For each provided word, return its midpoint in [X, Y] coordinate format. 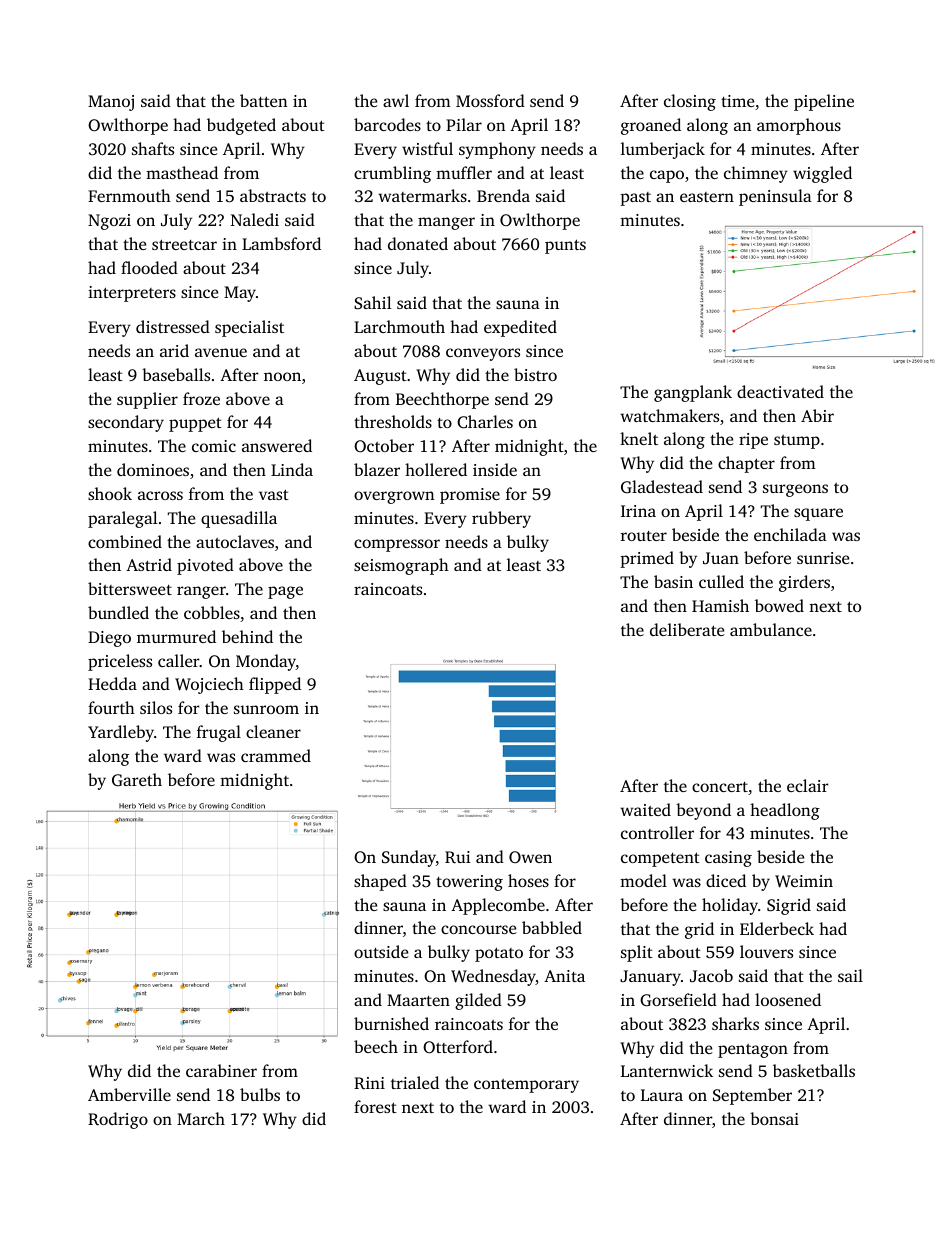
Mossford [490, 100]
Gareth [137, 779]
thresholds [393, 421]
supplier [147, 400]
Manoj [111, 103]
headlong [785, 811]
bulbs [260, 1094]
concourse [478, 929]
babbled [552, 927]
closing [690, 102]
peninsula [775, 197]
